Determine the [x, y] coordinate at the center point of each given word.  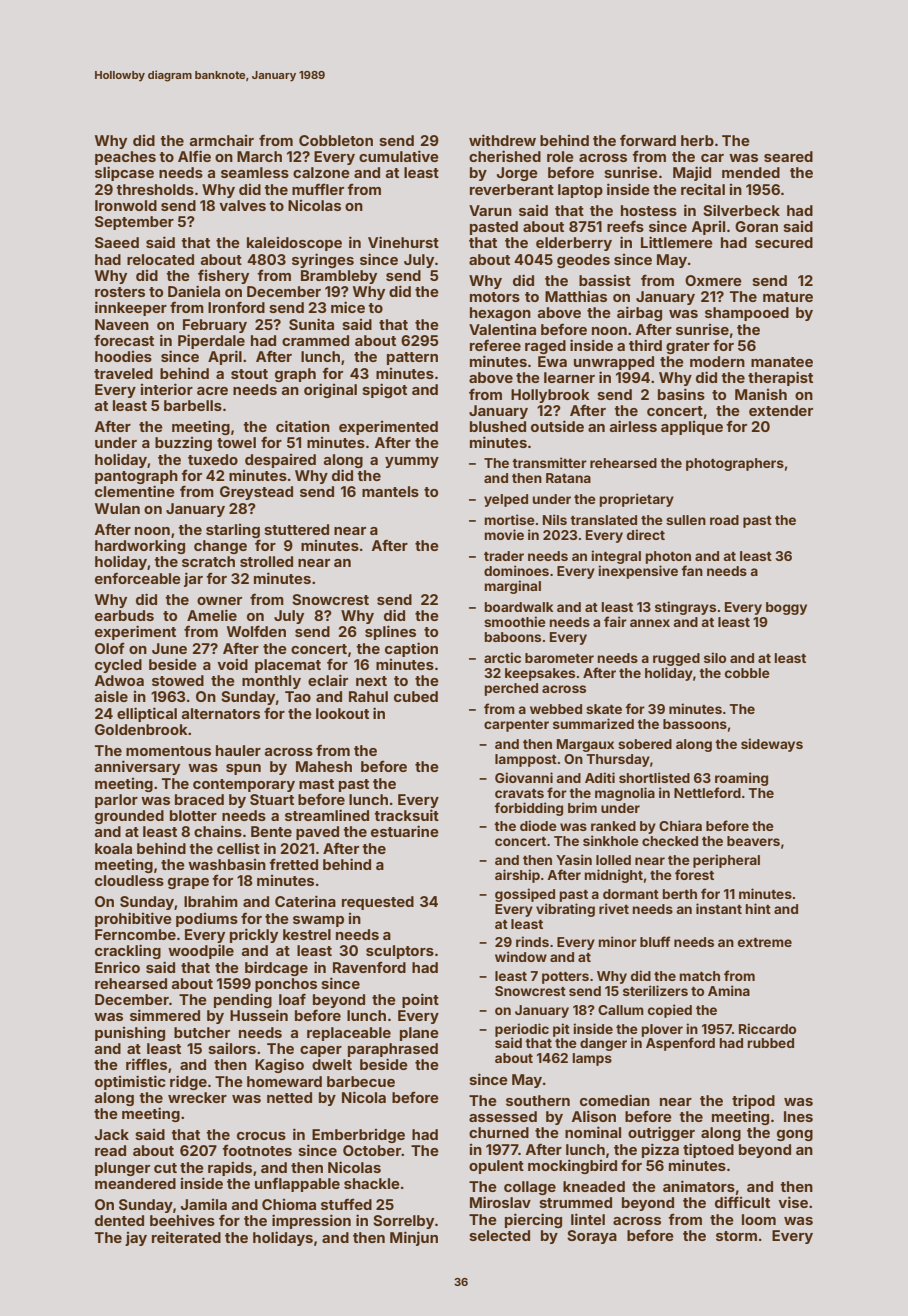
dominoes [516, 570]
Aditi [600, 777]
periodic [522, 1030]
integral [616, 557]
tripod [753, 1101]
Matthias [576, 296]
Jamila [204, 1204]
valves [242, 205]
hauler [238, 750]
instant [719, 908]
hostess [649, 210]
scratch [208, 561]
